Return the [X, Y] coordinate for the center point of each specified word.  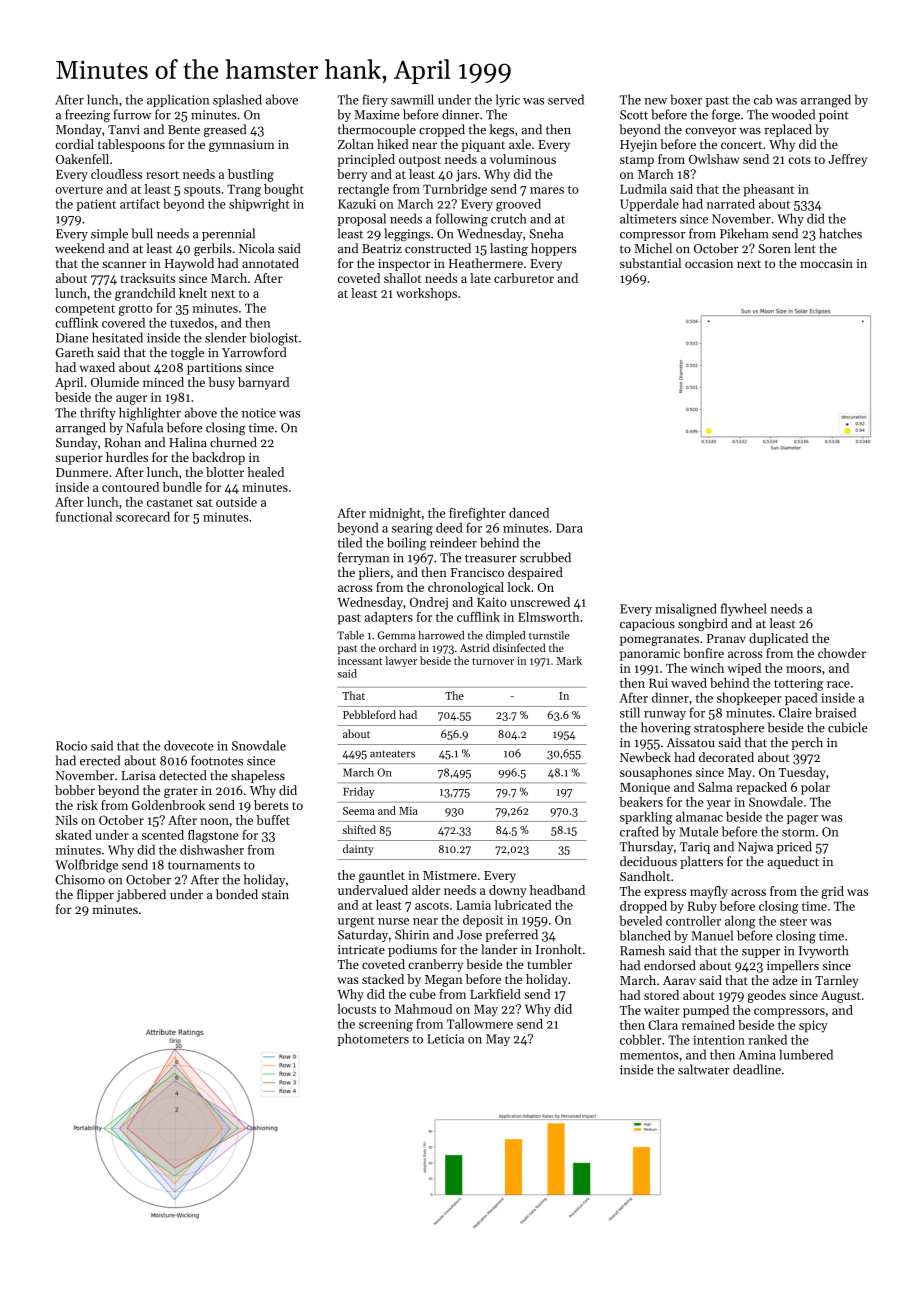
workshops [426, 294]
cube [423, 994]
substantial [650, 263]
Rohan [122, 442]
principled [366, 160]
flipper [95, 895]
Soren [774, 249]
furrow [132, 114]
